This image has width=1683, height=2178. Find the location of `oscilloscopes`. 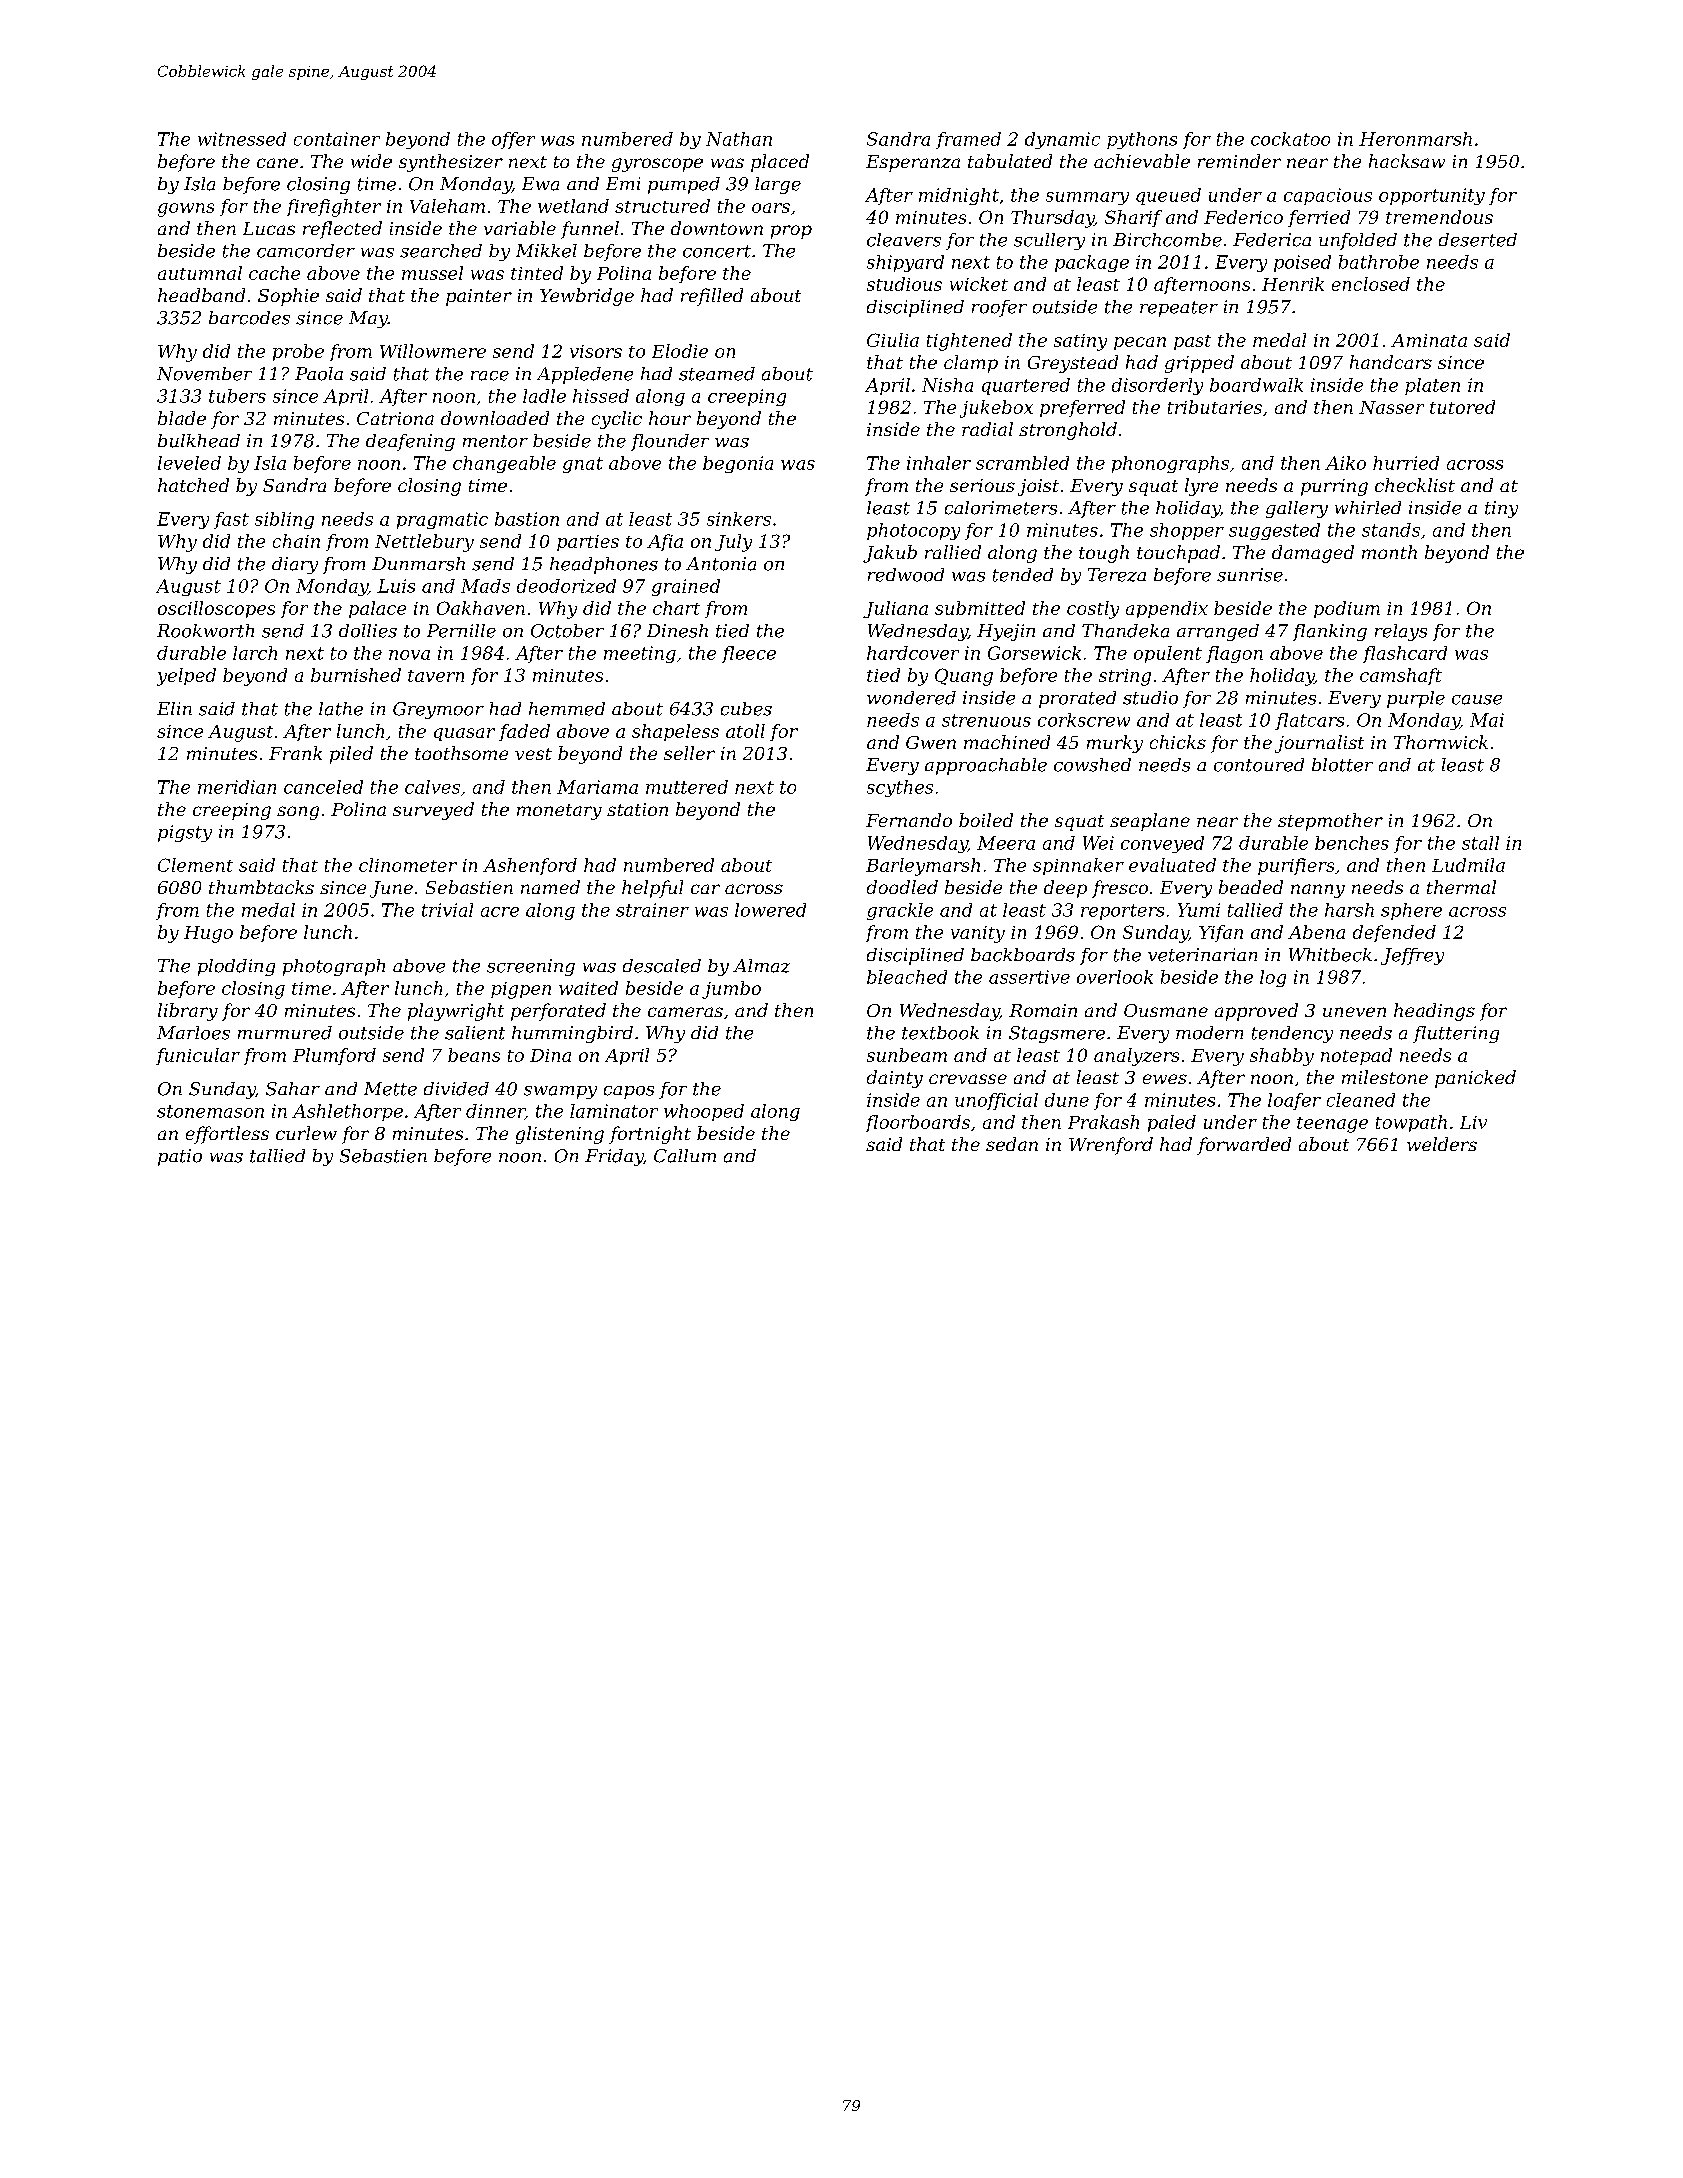

oscilloscopes is located at coordinates (216, 609).
